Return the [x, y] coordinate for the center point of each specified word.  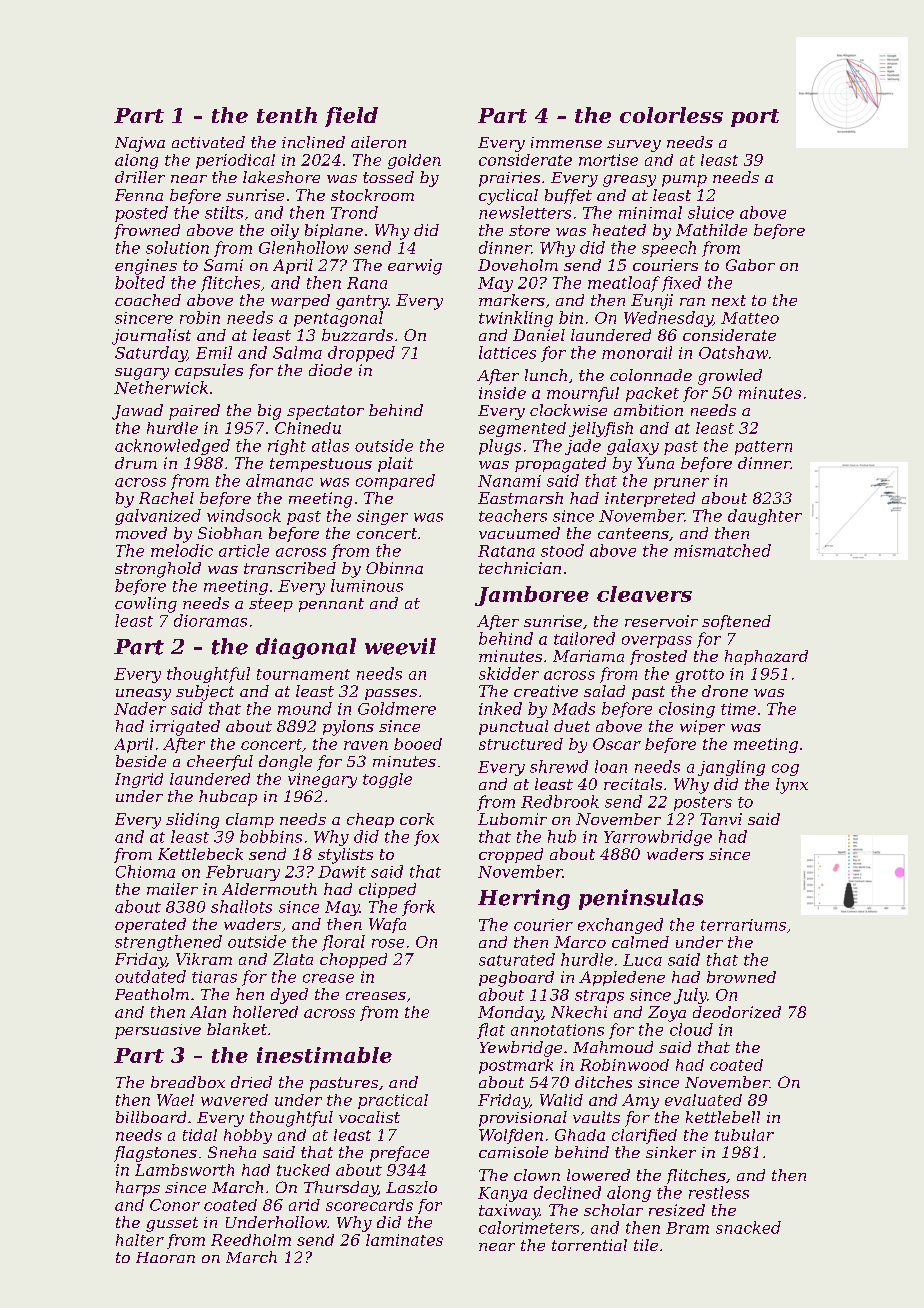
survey [634, 146]
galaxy [633, 447]
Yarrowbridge [658, 838]
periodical [235, 161]
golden [414, 161]
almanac [279, 480]
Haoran [165, 1257]
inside [502, 393]
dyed [289, 996]
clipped [387, 890]
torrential [589, 1245]
